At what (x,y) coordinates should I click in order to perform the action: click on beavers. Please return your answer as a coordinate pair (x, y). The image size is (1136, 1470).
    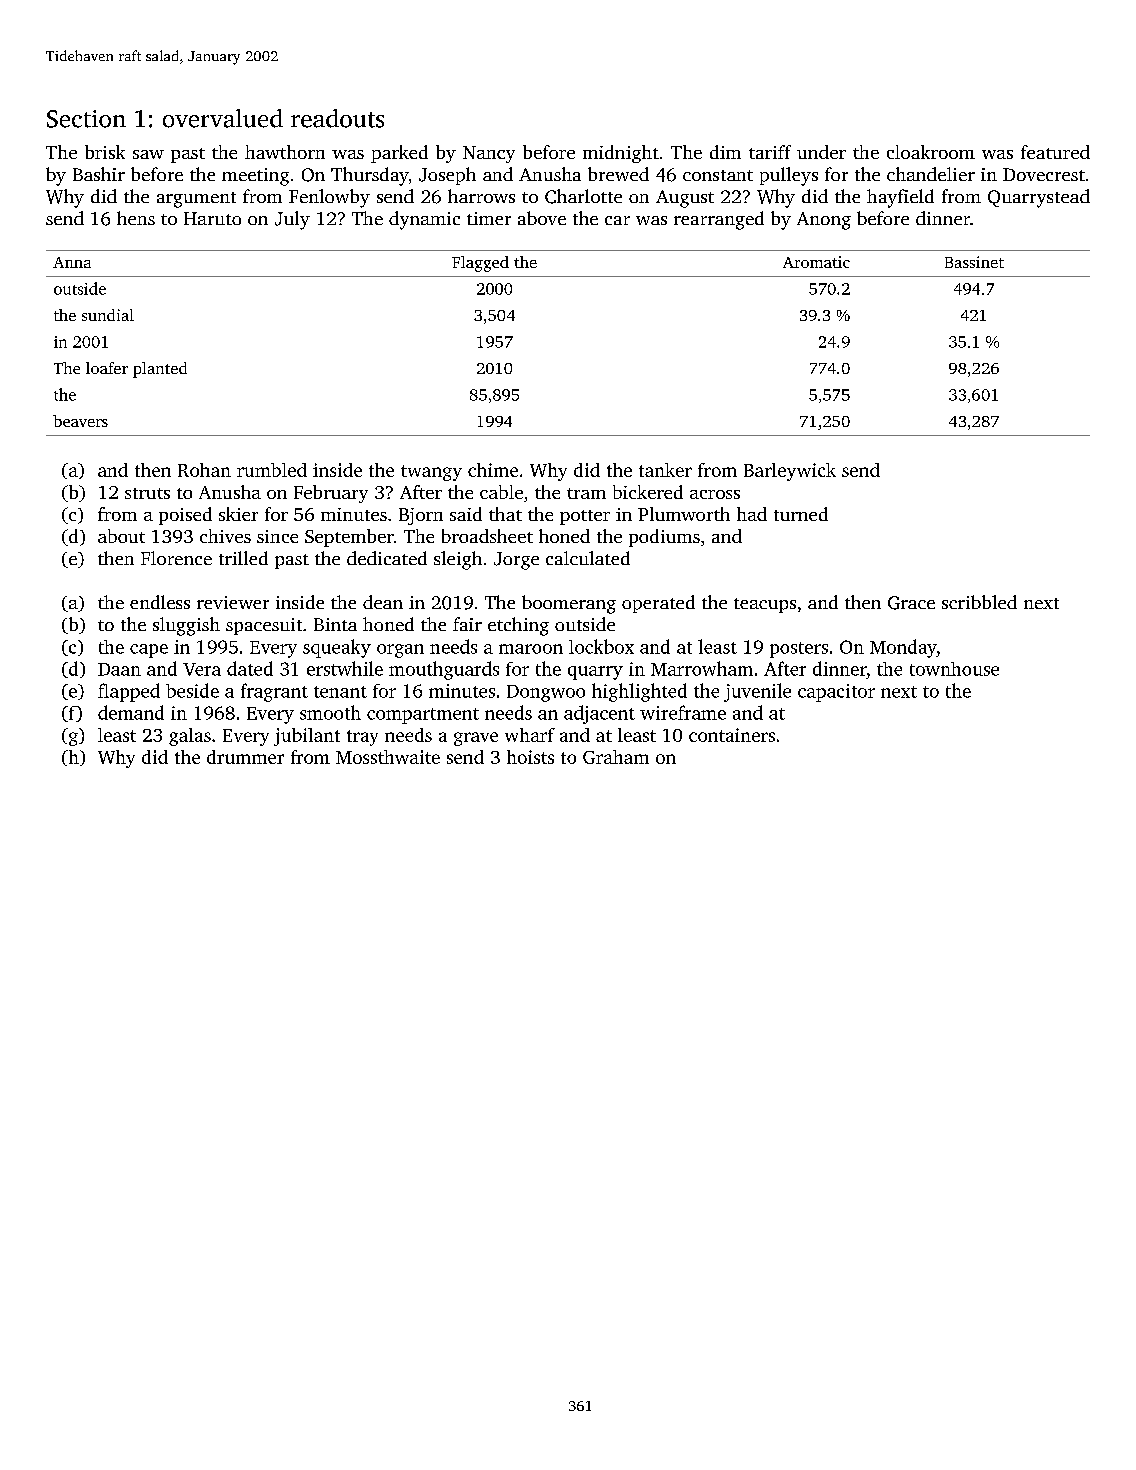
    Looking at the image, I should click on (80, 421).
